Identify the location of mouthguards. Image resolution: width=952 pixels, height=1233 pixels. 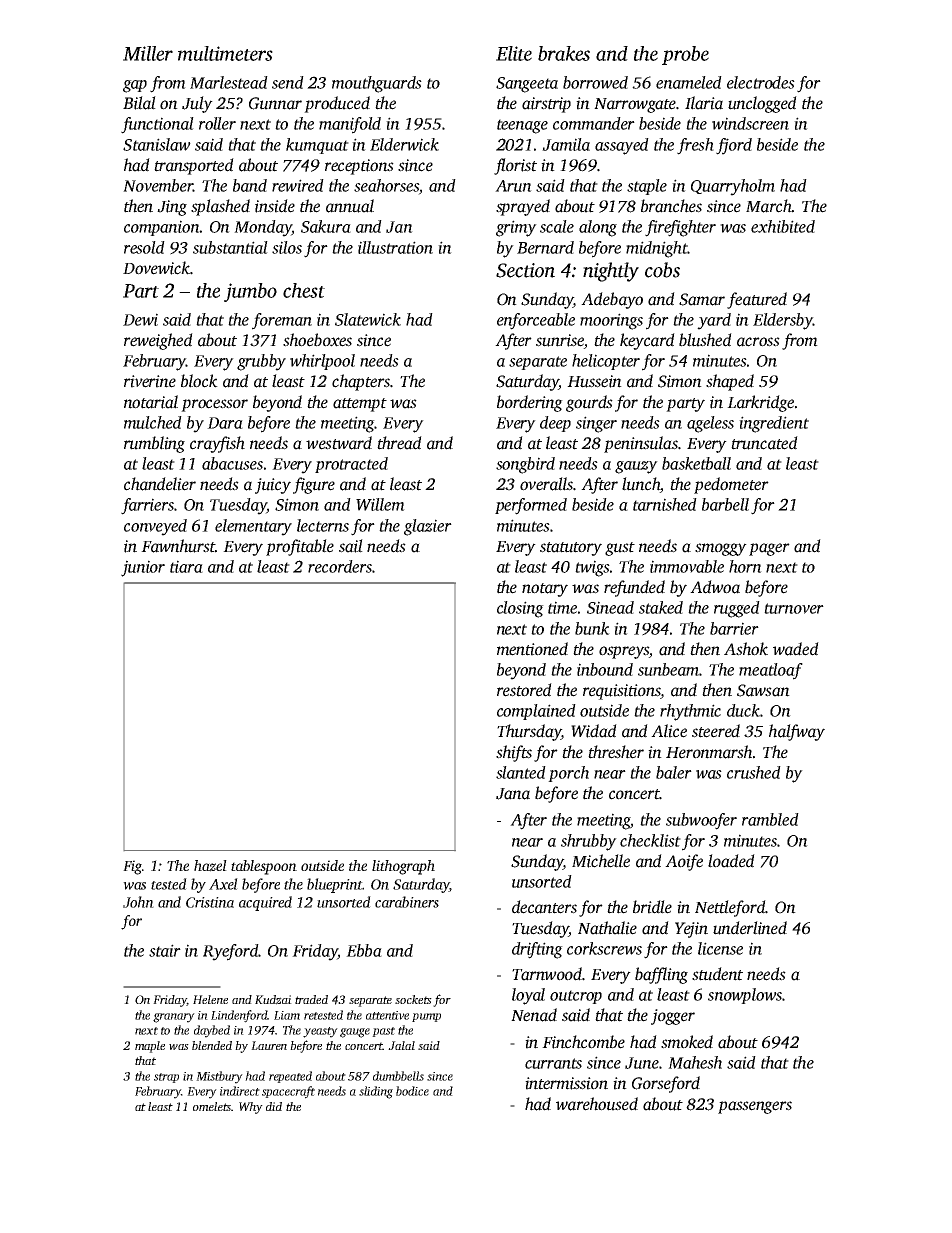
(377, 84).
